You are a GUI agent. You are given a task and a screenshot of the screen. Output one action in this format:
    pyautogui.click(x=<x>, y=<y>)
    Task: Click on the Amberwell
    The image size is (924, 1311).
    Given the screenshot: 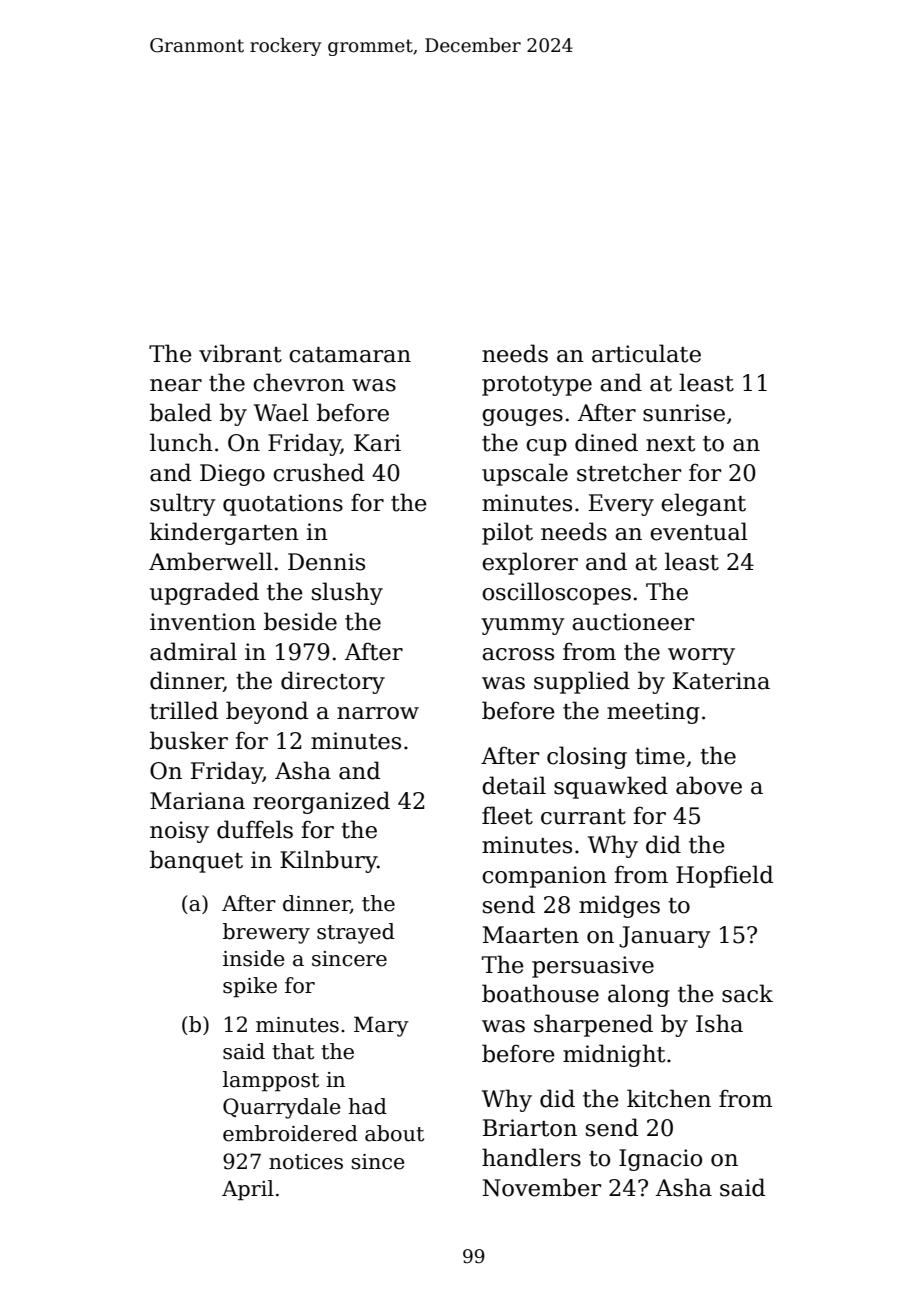 What is the action you would take?
    pyautogui.click(x=211, y=561)
